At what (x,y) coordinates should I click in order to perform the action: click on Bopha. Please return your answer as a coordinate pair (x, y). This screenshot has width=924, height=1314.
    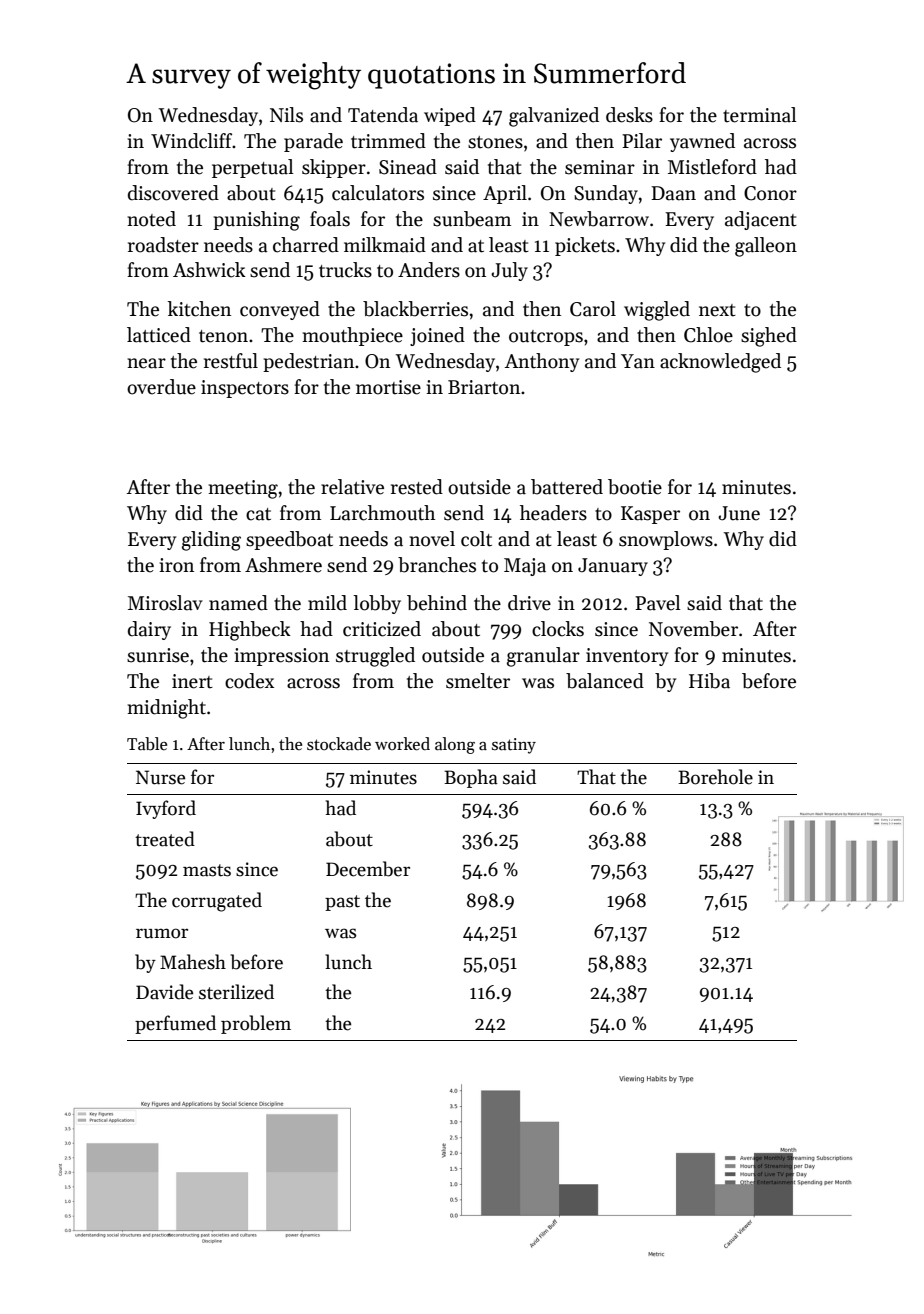
    Looking at the image, I should click on (471, 778).
